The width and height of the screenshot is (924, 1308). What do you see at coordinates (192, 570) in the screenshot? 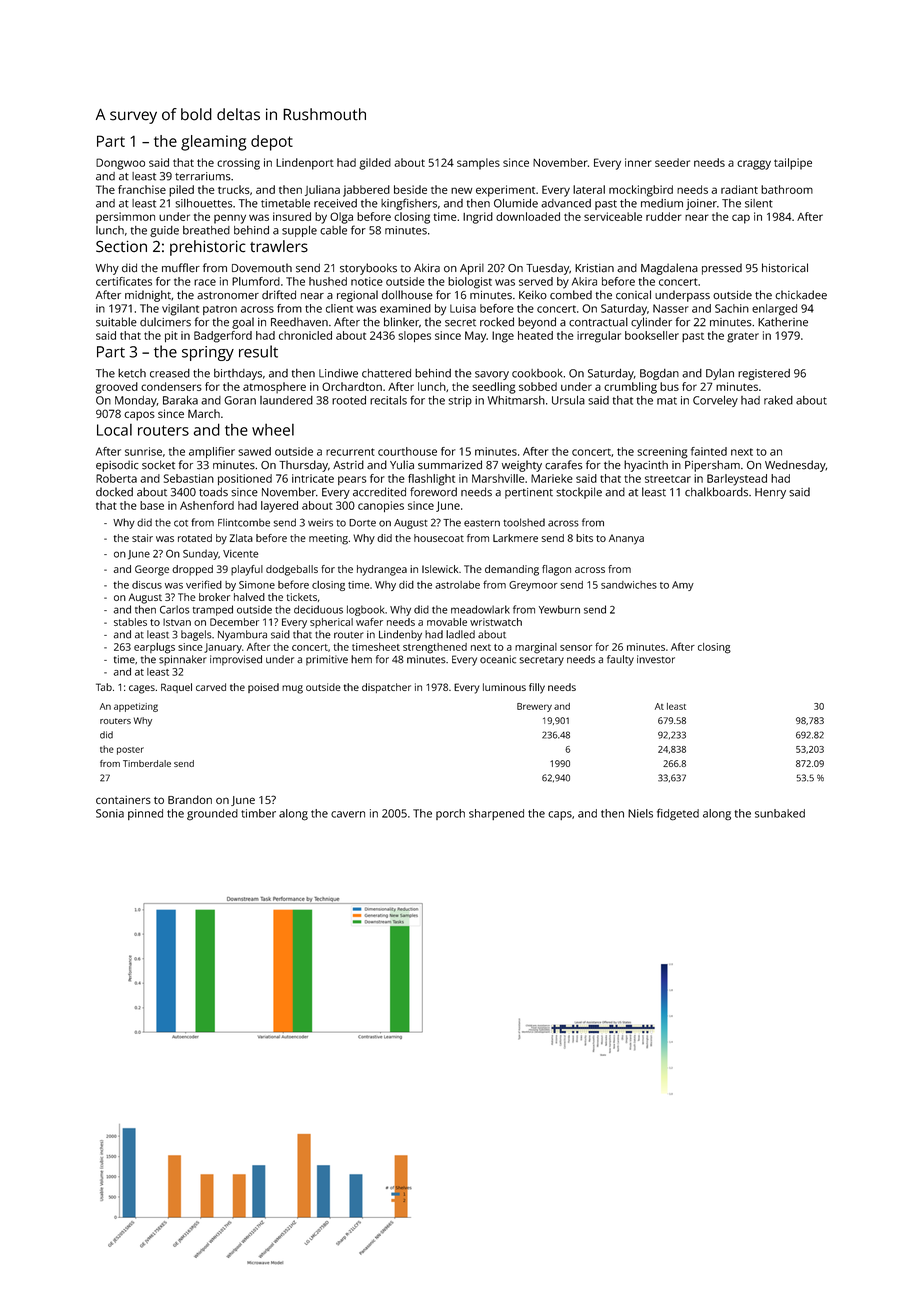
I see `dropped` at bounding box center [192, 570].
